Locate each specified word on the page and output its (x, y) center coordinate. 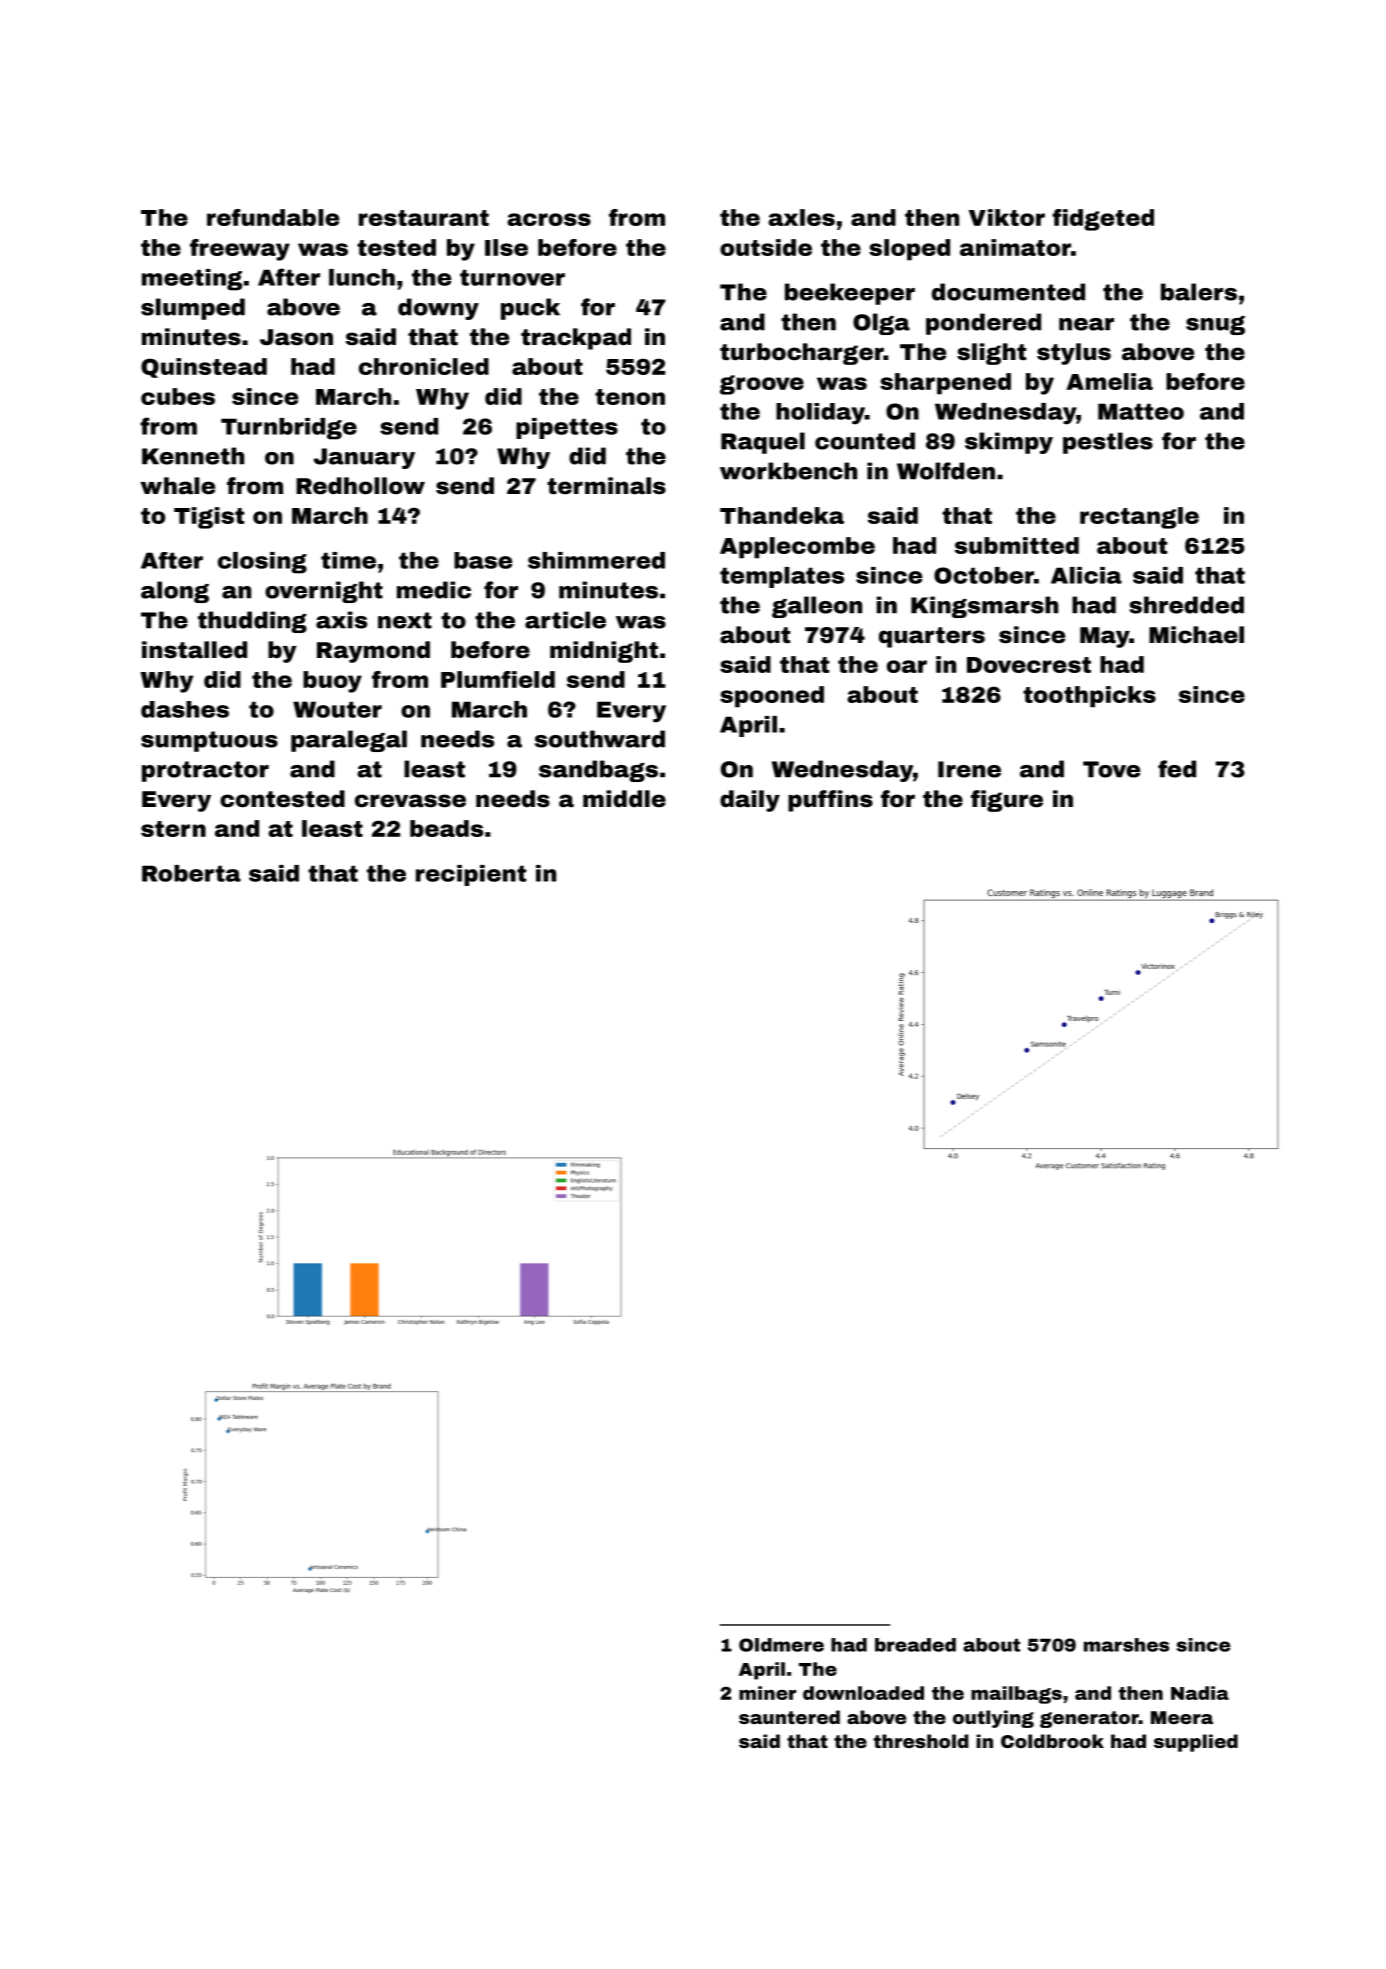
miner (767, 1693)
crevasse (410, 801)
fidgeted (1103, 220)
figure (1007, 801)
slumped (193, 309)
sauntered (789, 1717)
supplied (1196, 1743)
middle (624, 799)
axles (801, 217)
